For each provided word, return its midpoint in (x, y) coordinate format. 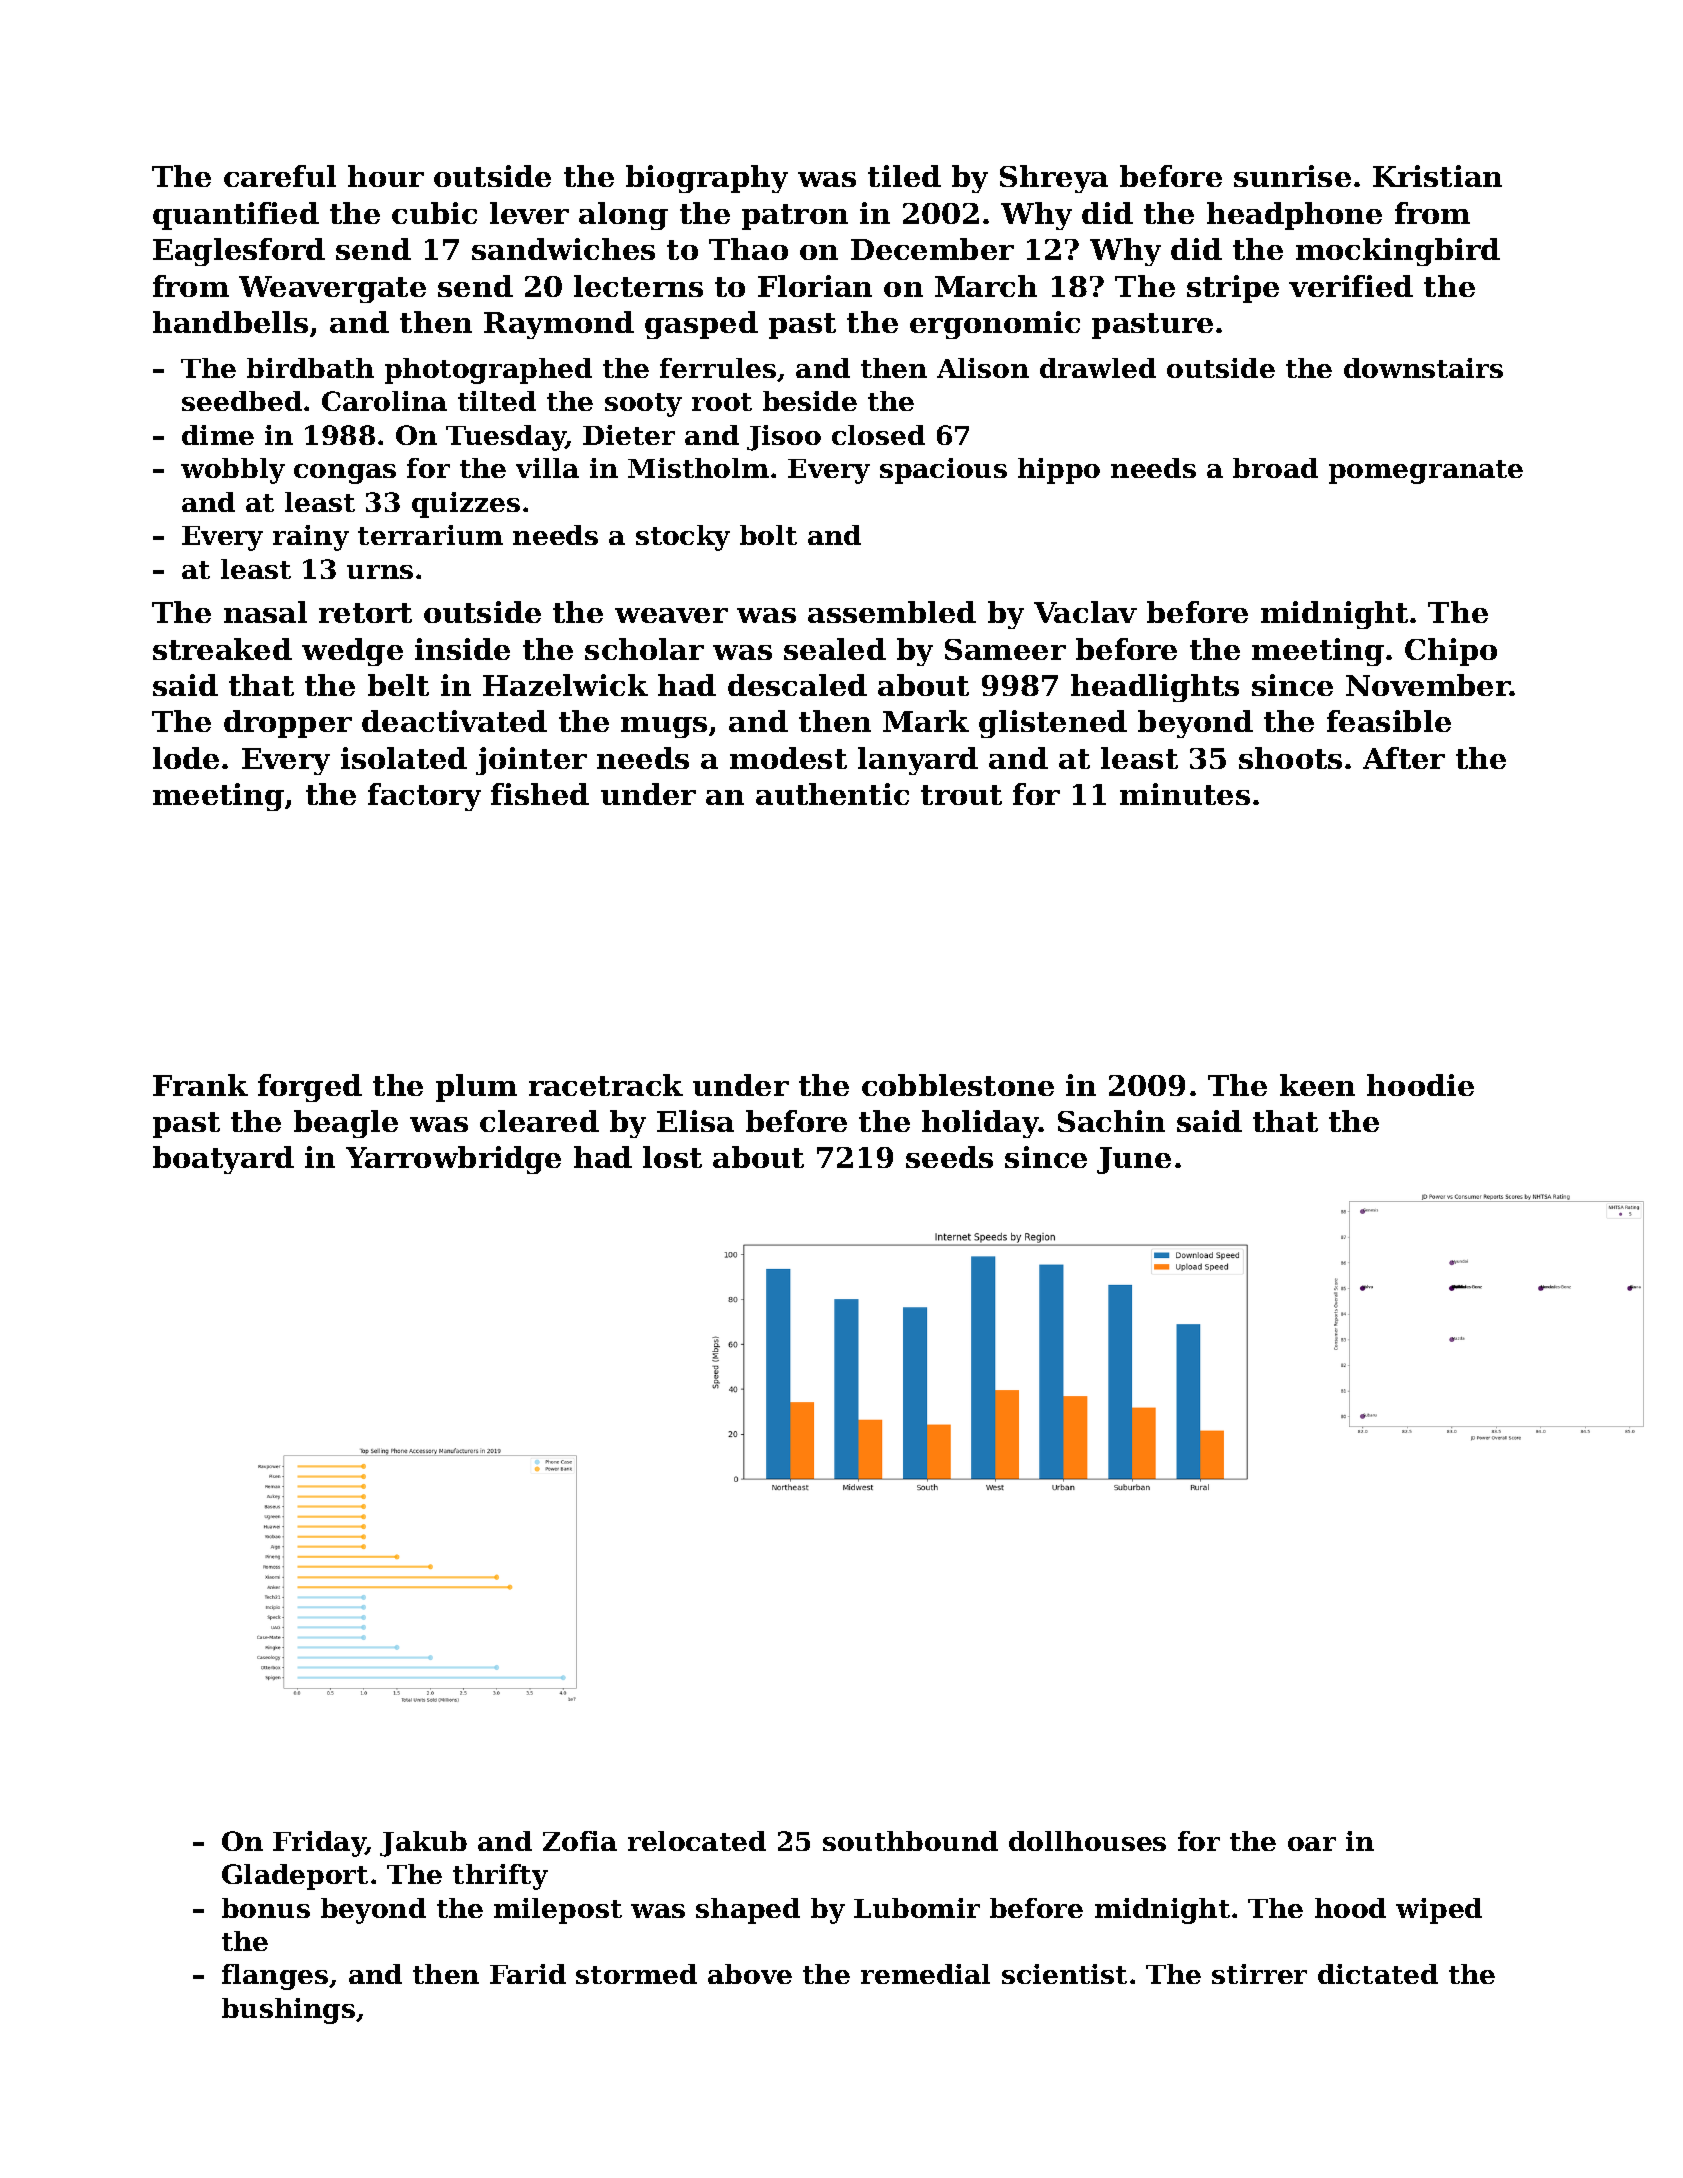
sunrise (1292, 176)
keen (1317, 1085)
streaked (222, 649)
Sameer (1005, 649)
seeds (949, 1157)
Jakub (423, 1844)
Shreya (1054, 179)
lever (529, 213)
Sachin (1111, 1121)
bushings (288, 2011)
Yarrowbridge (453, 1160)
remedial (925, 1974)
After (1404, 758)
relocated (697, 1841)
